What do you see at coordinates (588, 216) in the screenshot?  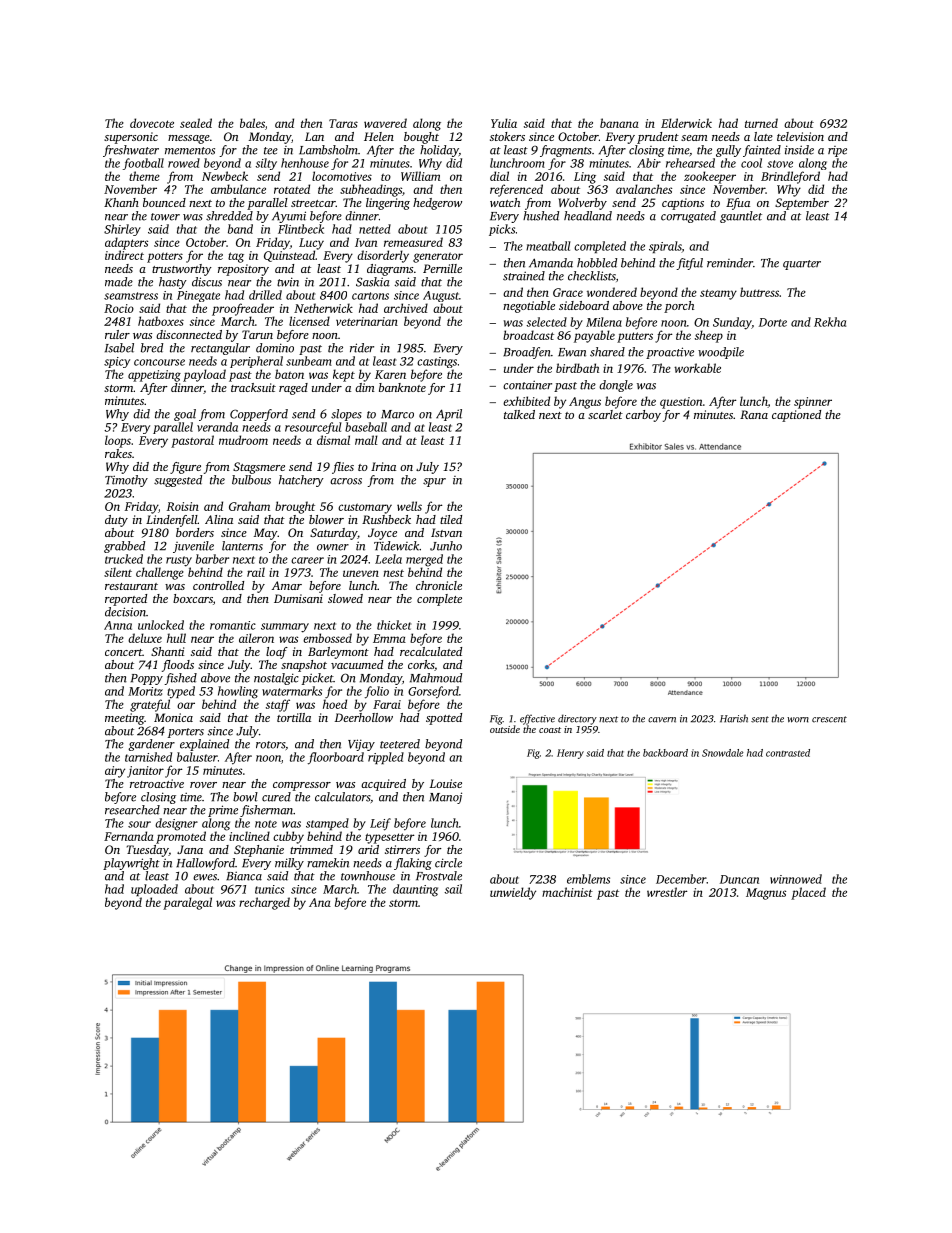 I see `headland` at bounding box center [588, 216].
